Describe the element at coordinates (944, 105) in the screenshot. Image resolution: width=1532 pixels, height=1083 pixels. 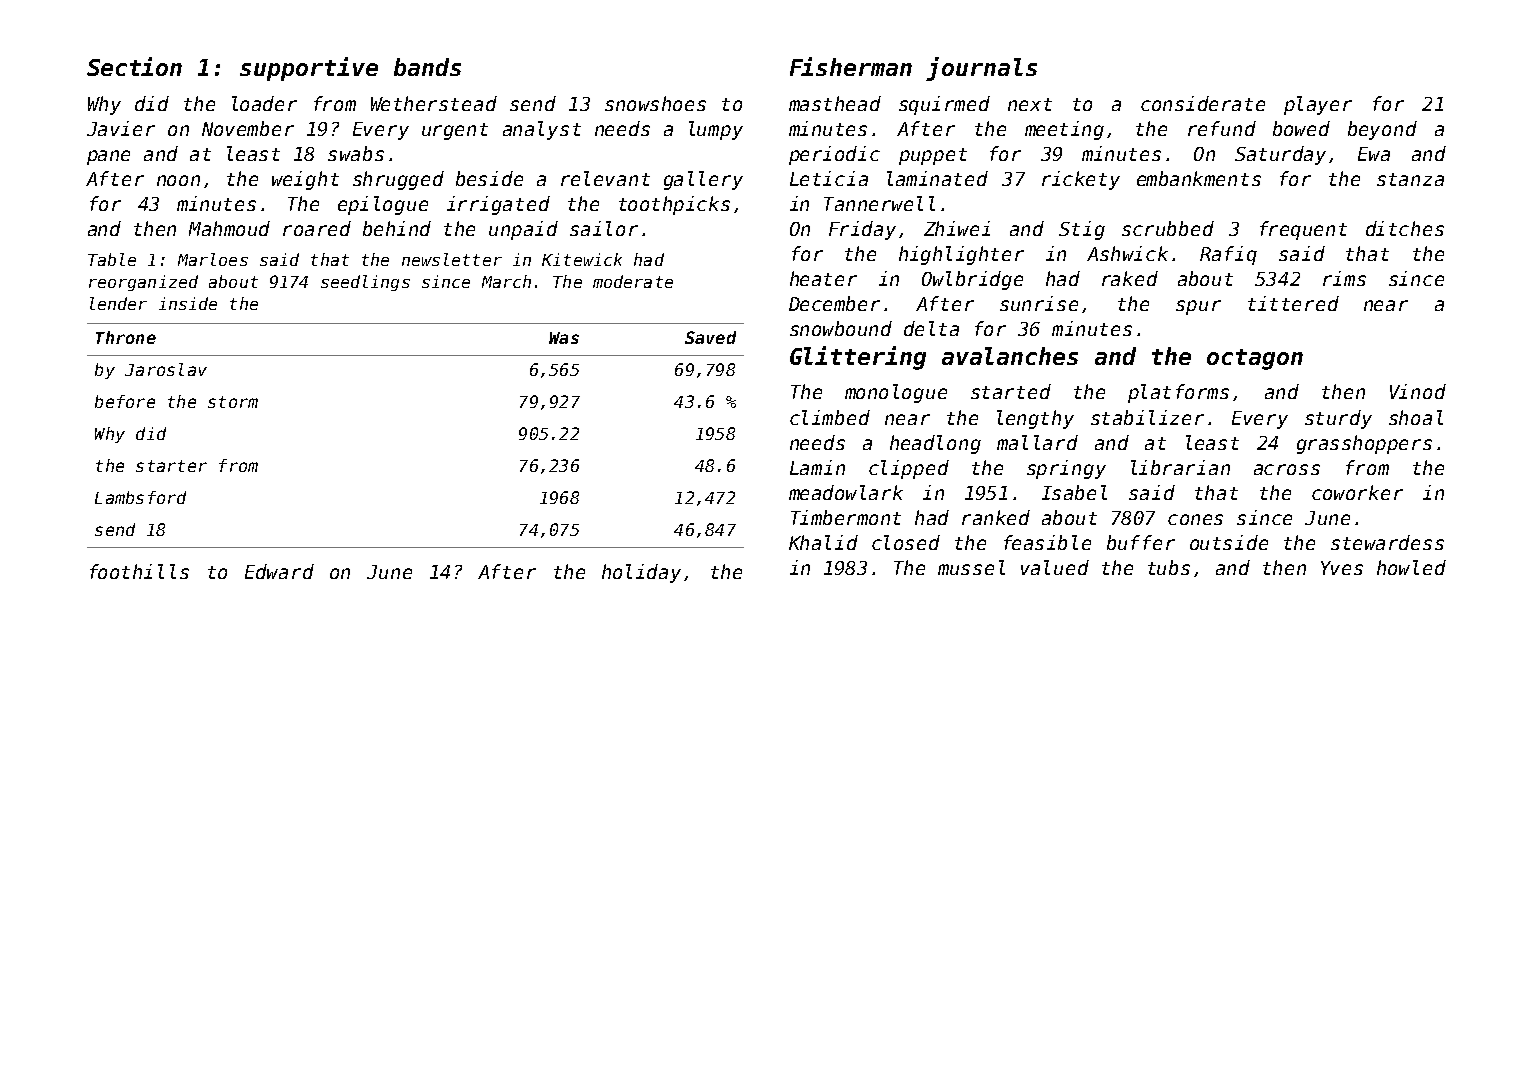
I see `squirmed` at that location.
